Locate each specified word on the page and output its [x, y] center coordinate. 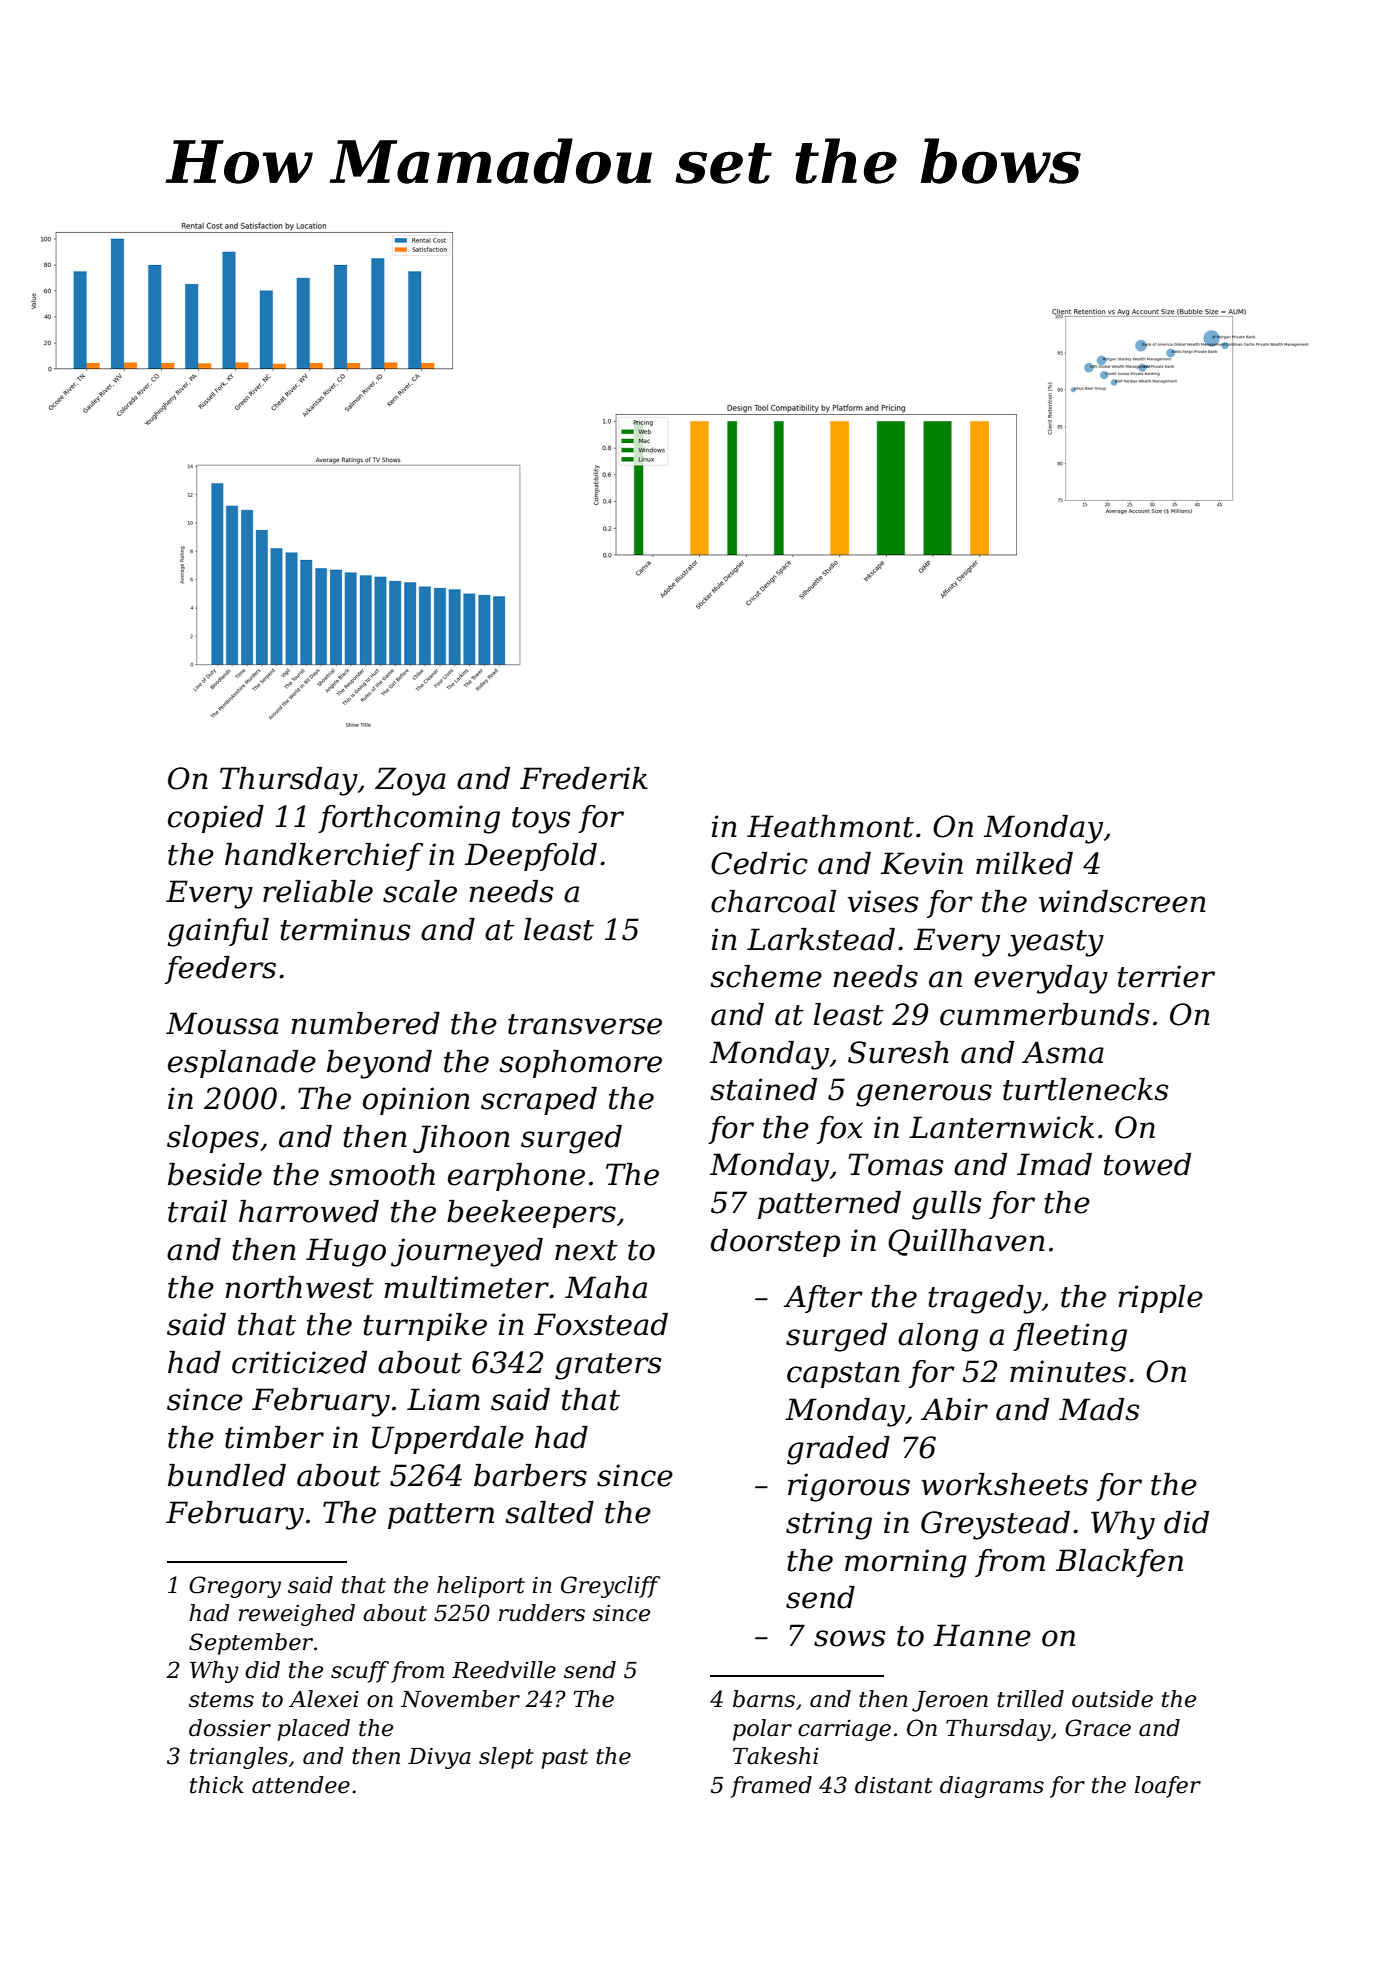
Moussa [222, 1023]
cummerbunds [1044, 1014]
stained [763, 1089]
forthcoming [409, 819]
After [823, 1299]
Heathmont [830, 826]
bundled [227, 1475]
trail [197, 1211]
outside [1112, 1699]
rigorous [849, 1487]
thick [217, 1785]
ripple [1160, 1299]
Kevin [922, 863]
